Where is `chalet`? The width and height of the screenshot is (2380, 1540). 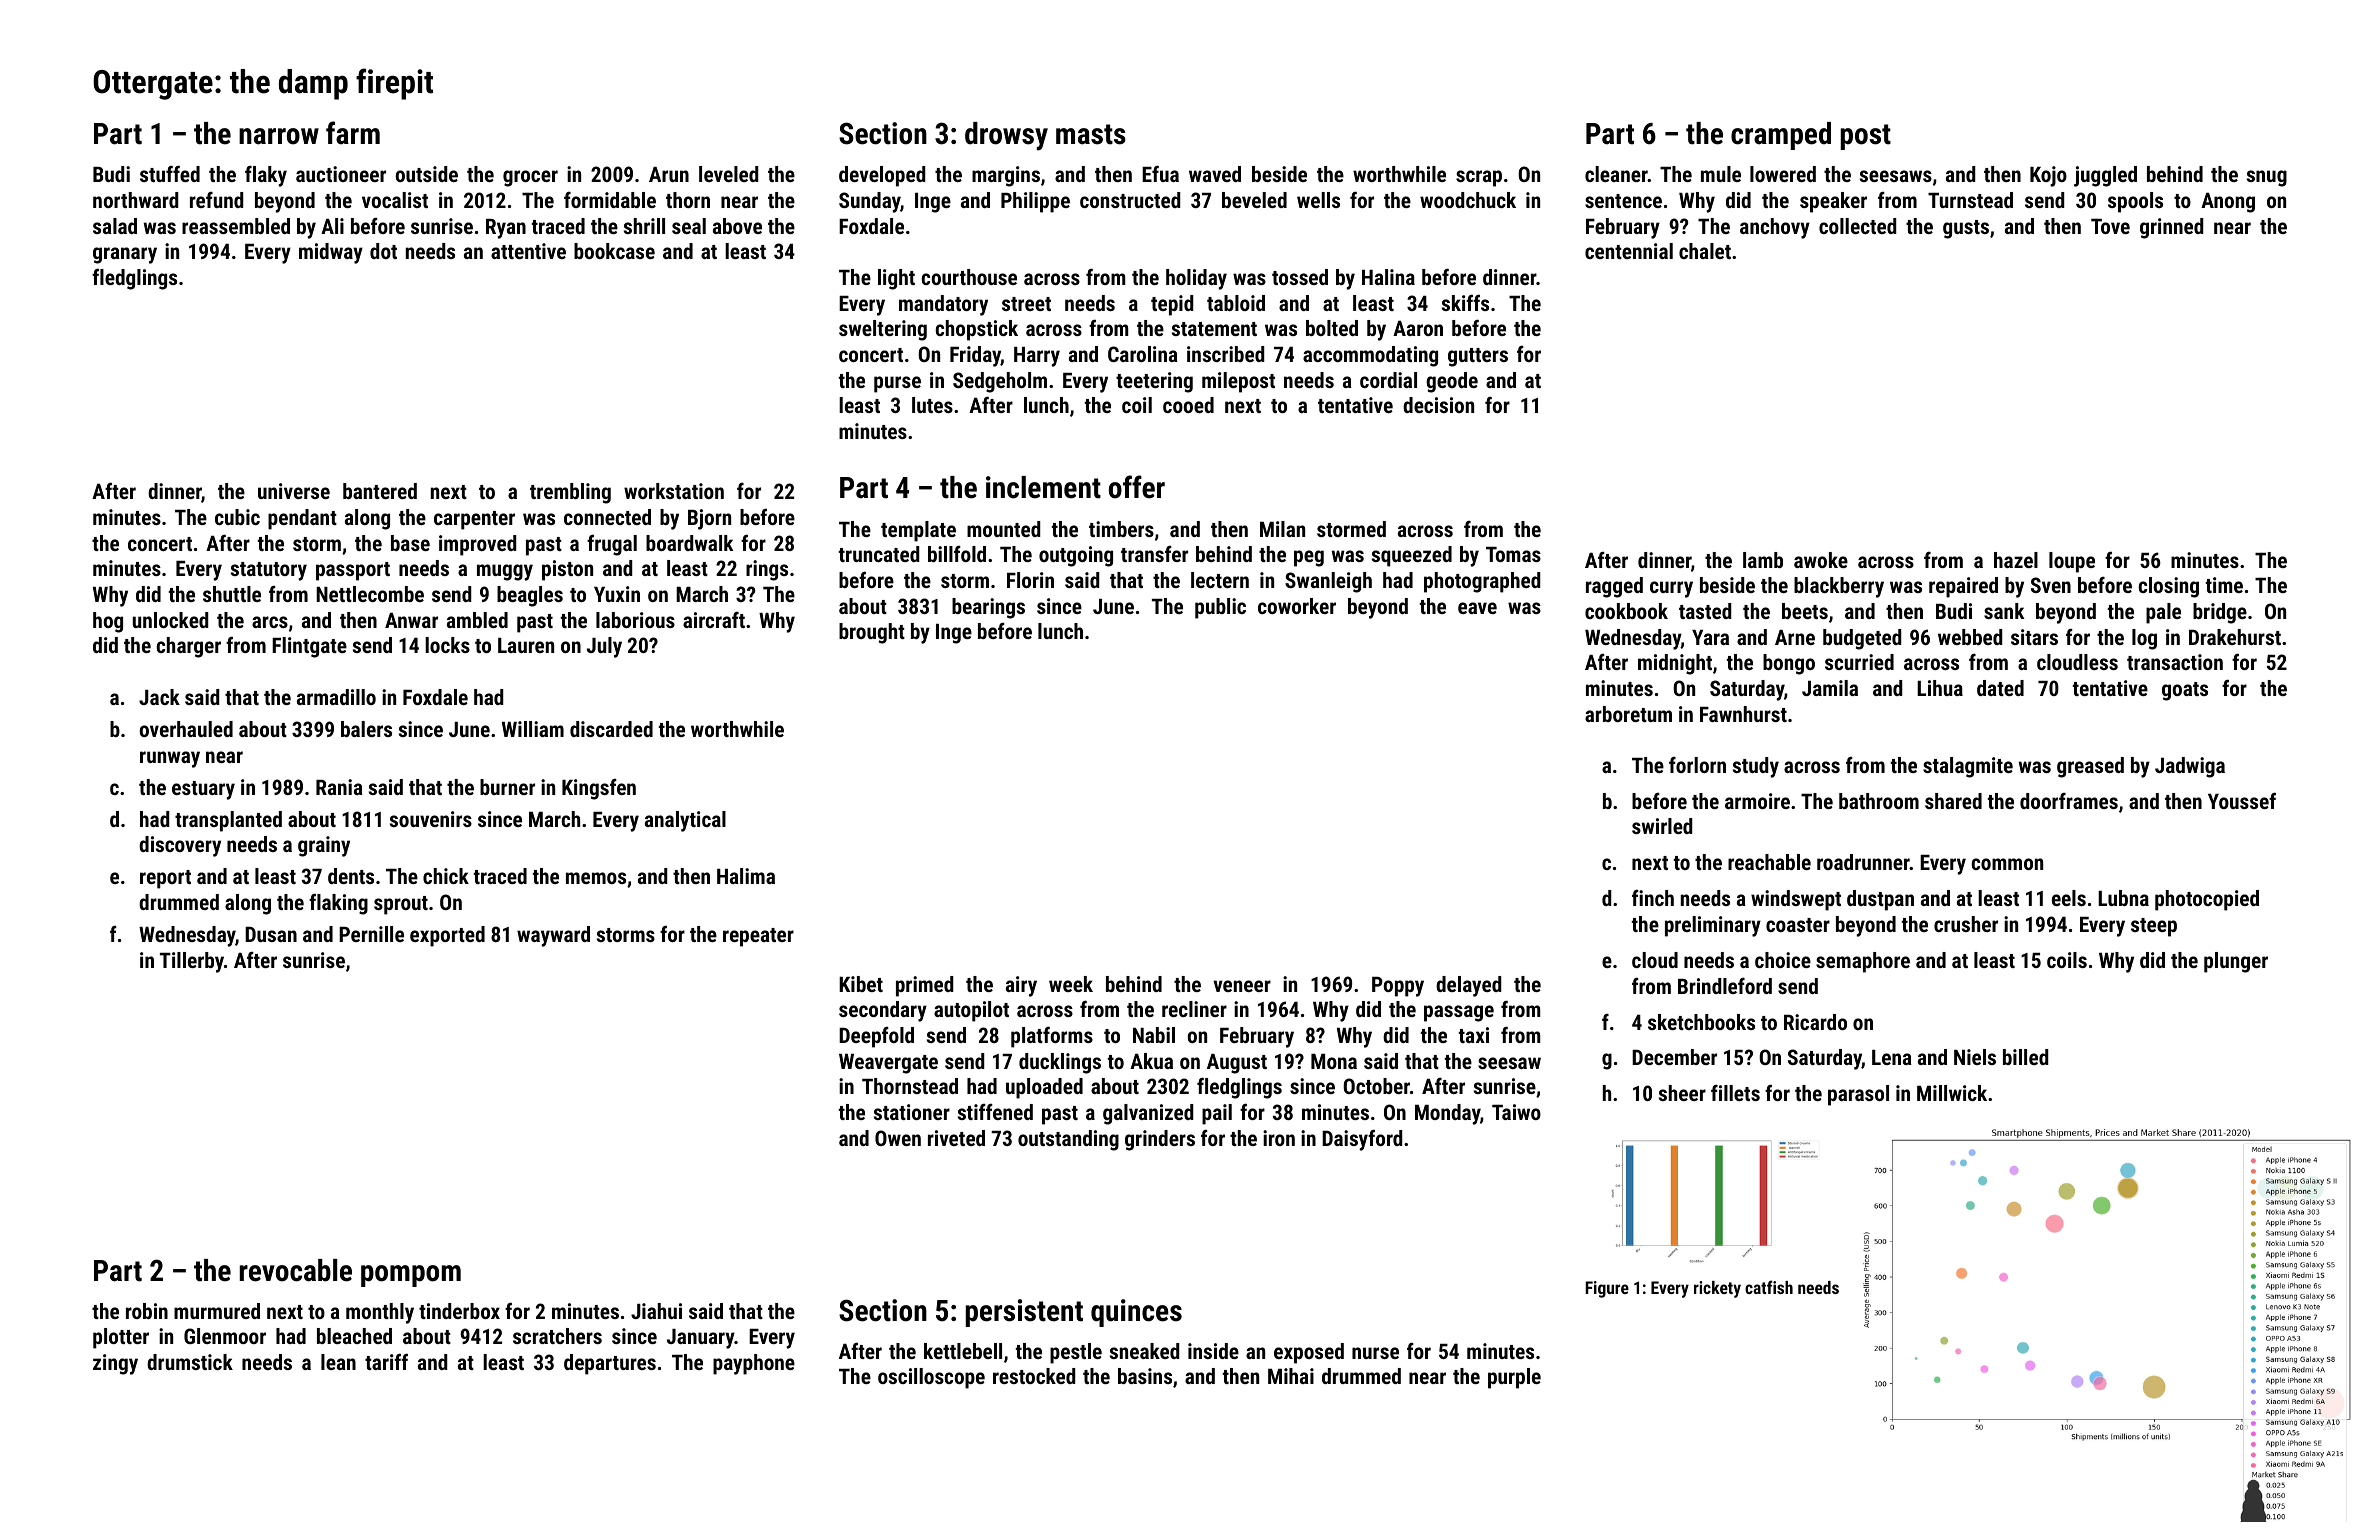 chalet is located at coordinates (1705, 251).
